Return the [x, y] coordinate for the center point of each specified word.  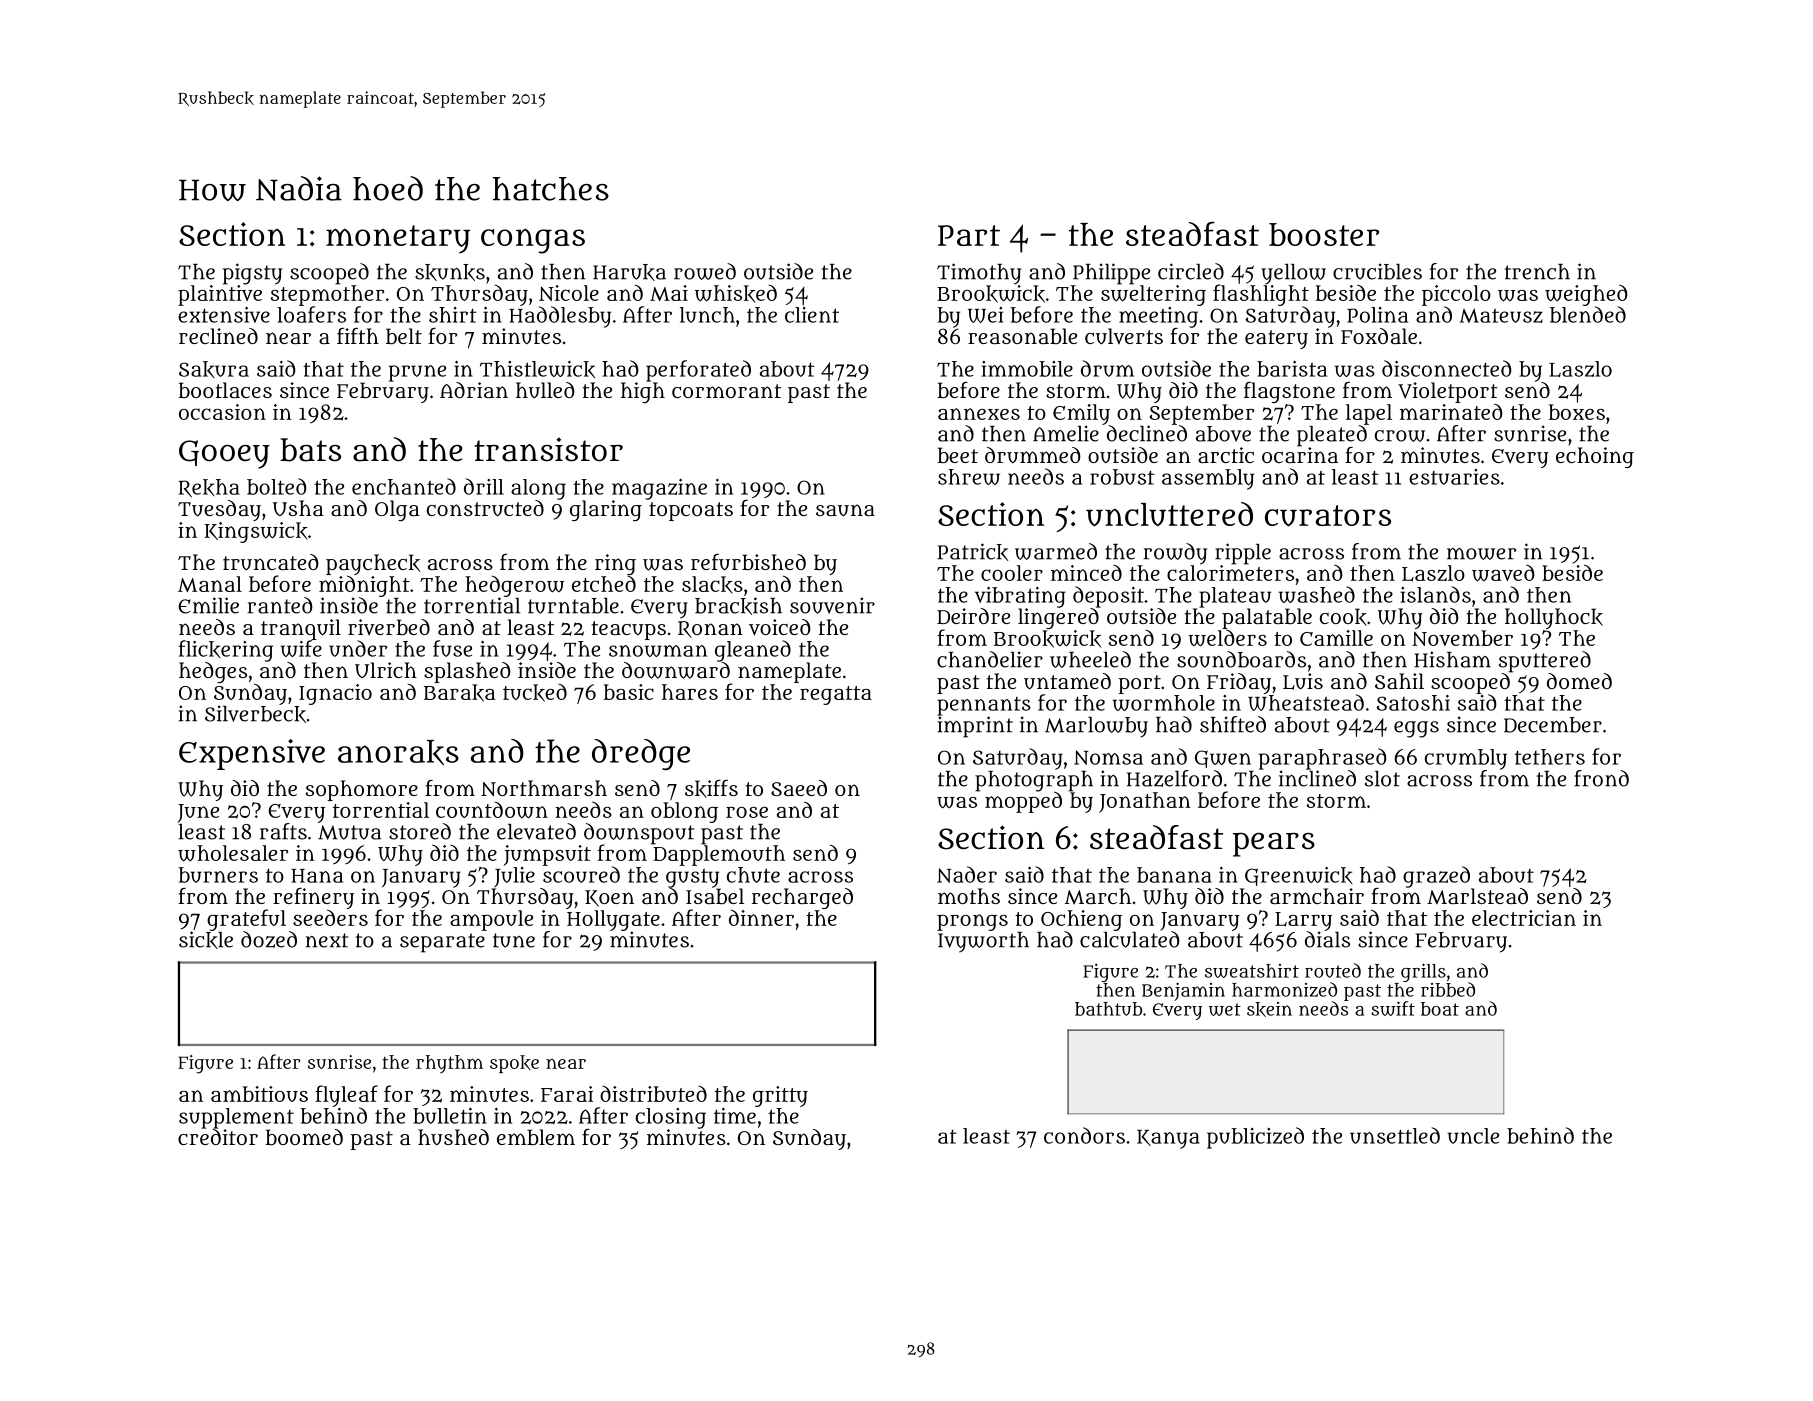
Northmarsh [544, 788]
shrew [969, 477]
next [327, 940]
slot [1382, 779]
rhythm [449, 1064]
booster [1324, 234]
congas [533, 241]
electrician [1524, 918]
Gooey [224, 454]
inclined [1317, 778]
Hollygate [613, 920]
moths [969, 896]
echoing [1595, 457]
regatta [836, 695]
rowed [705, 271]
